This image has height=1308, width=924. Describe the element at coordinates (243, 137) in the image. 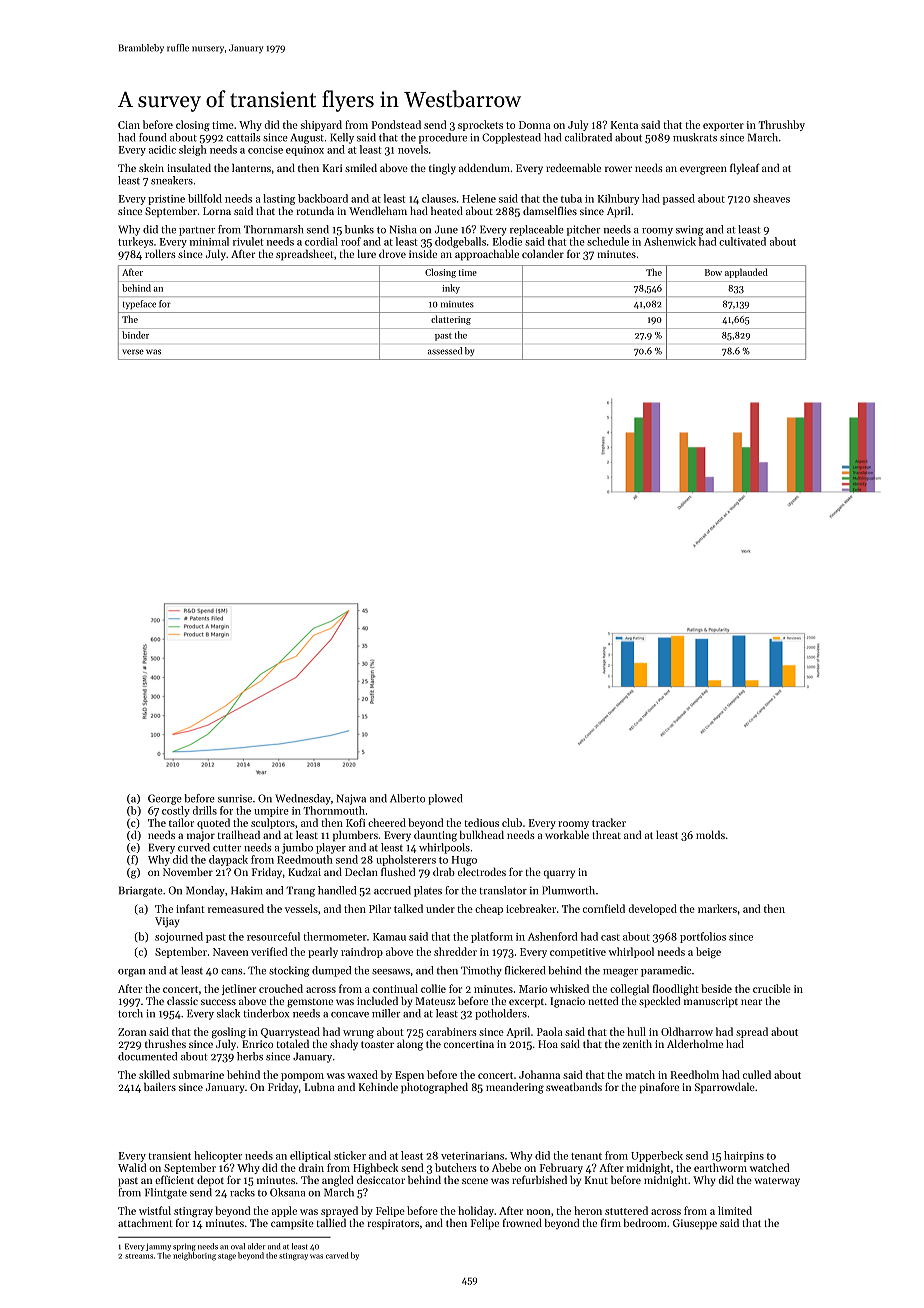

I see `cattails` at that location.
